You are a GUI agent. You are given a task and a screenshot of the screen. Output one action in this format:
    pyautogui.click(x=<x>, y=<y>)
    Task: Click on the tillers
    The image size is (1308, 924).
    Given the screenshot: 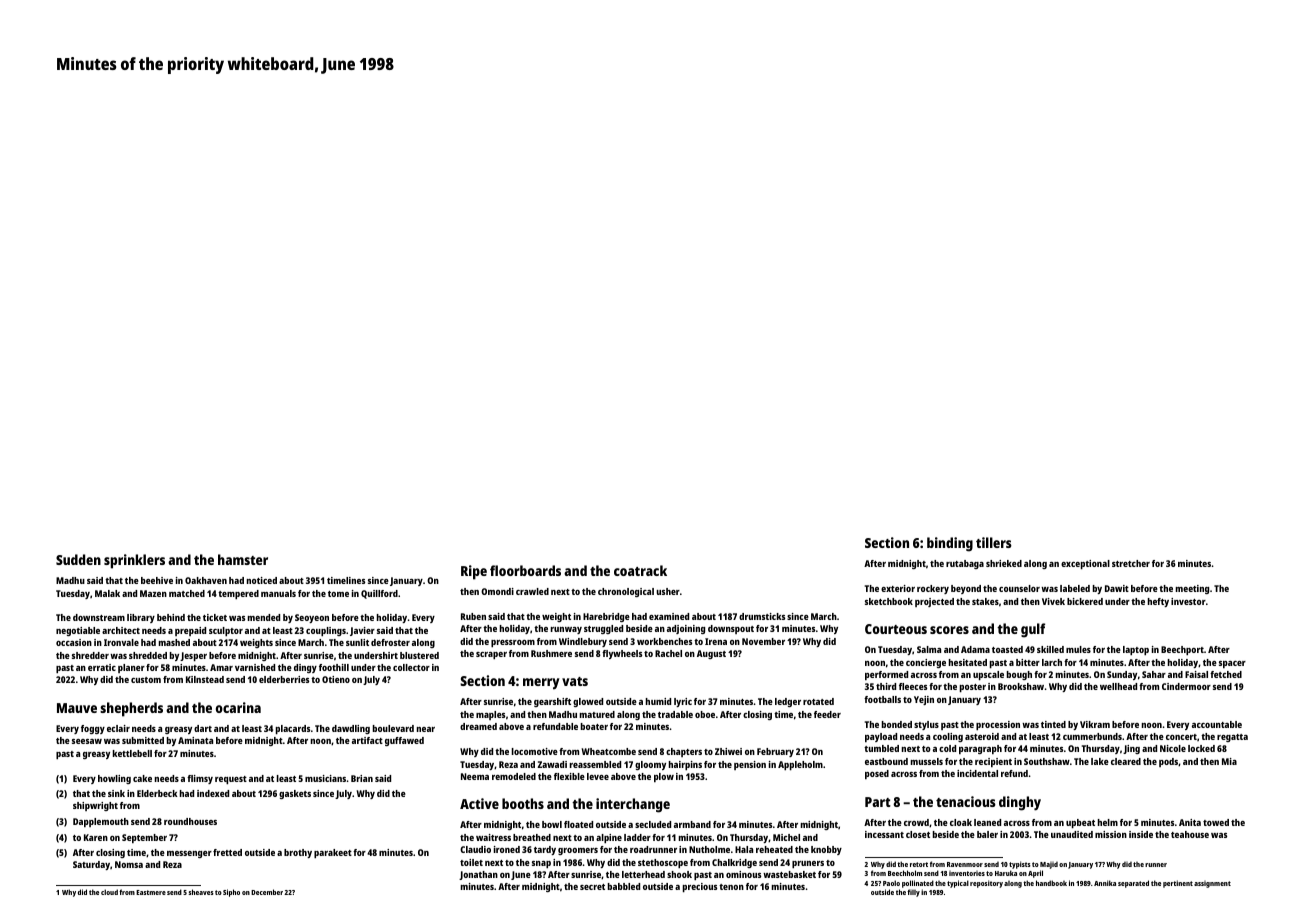 What is the action you would take?
    pyautogui.click(x=994, y=542)
